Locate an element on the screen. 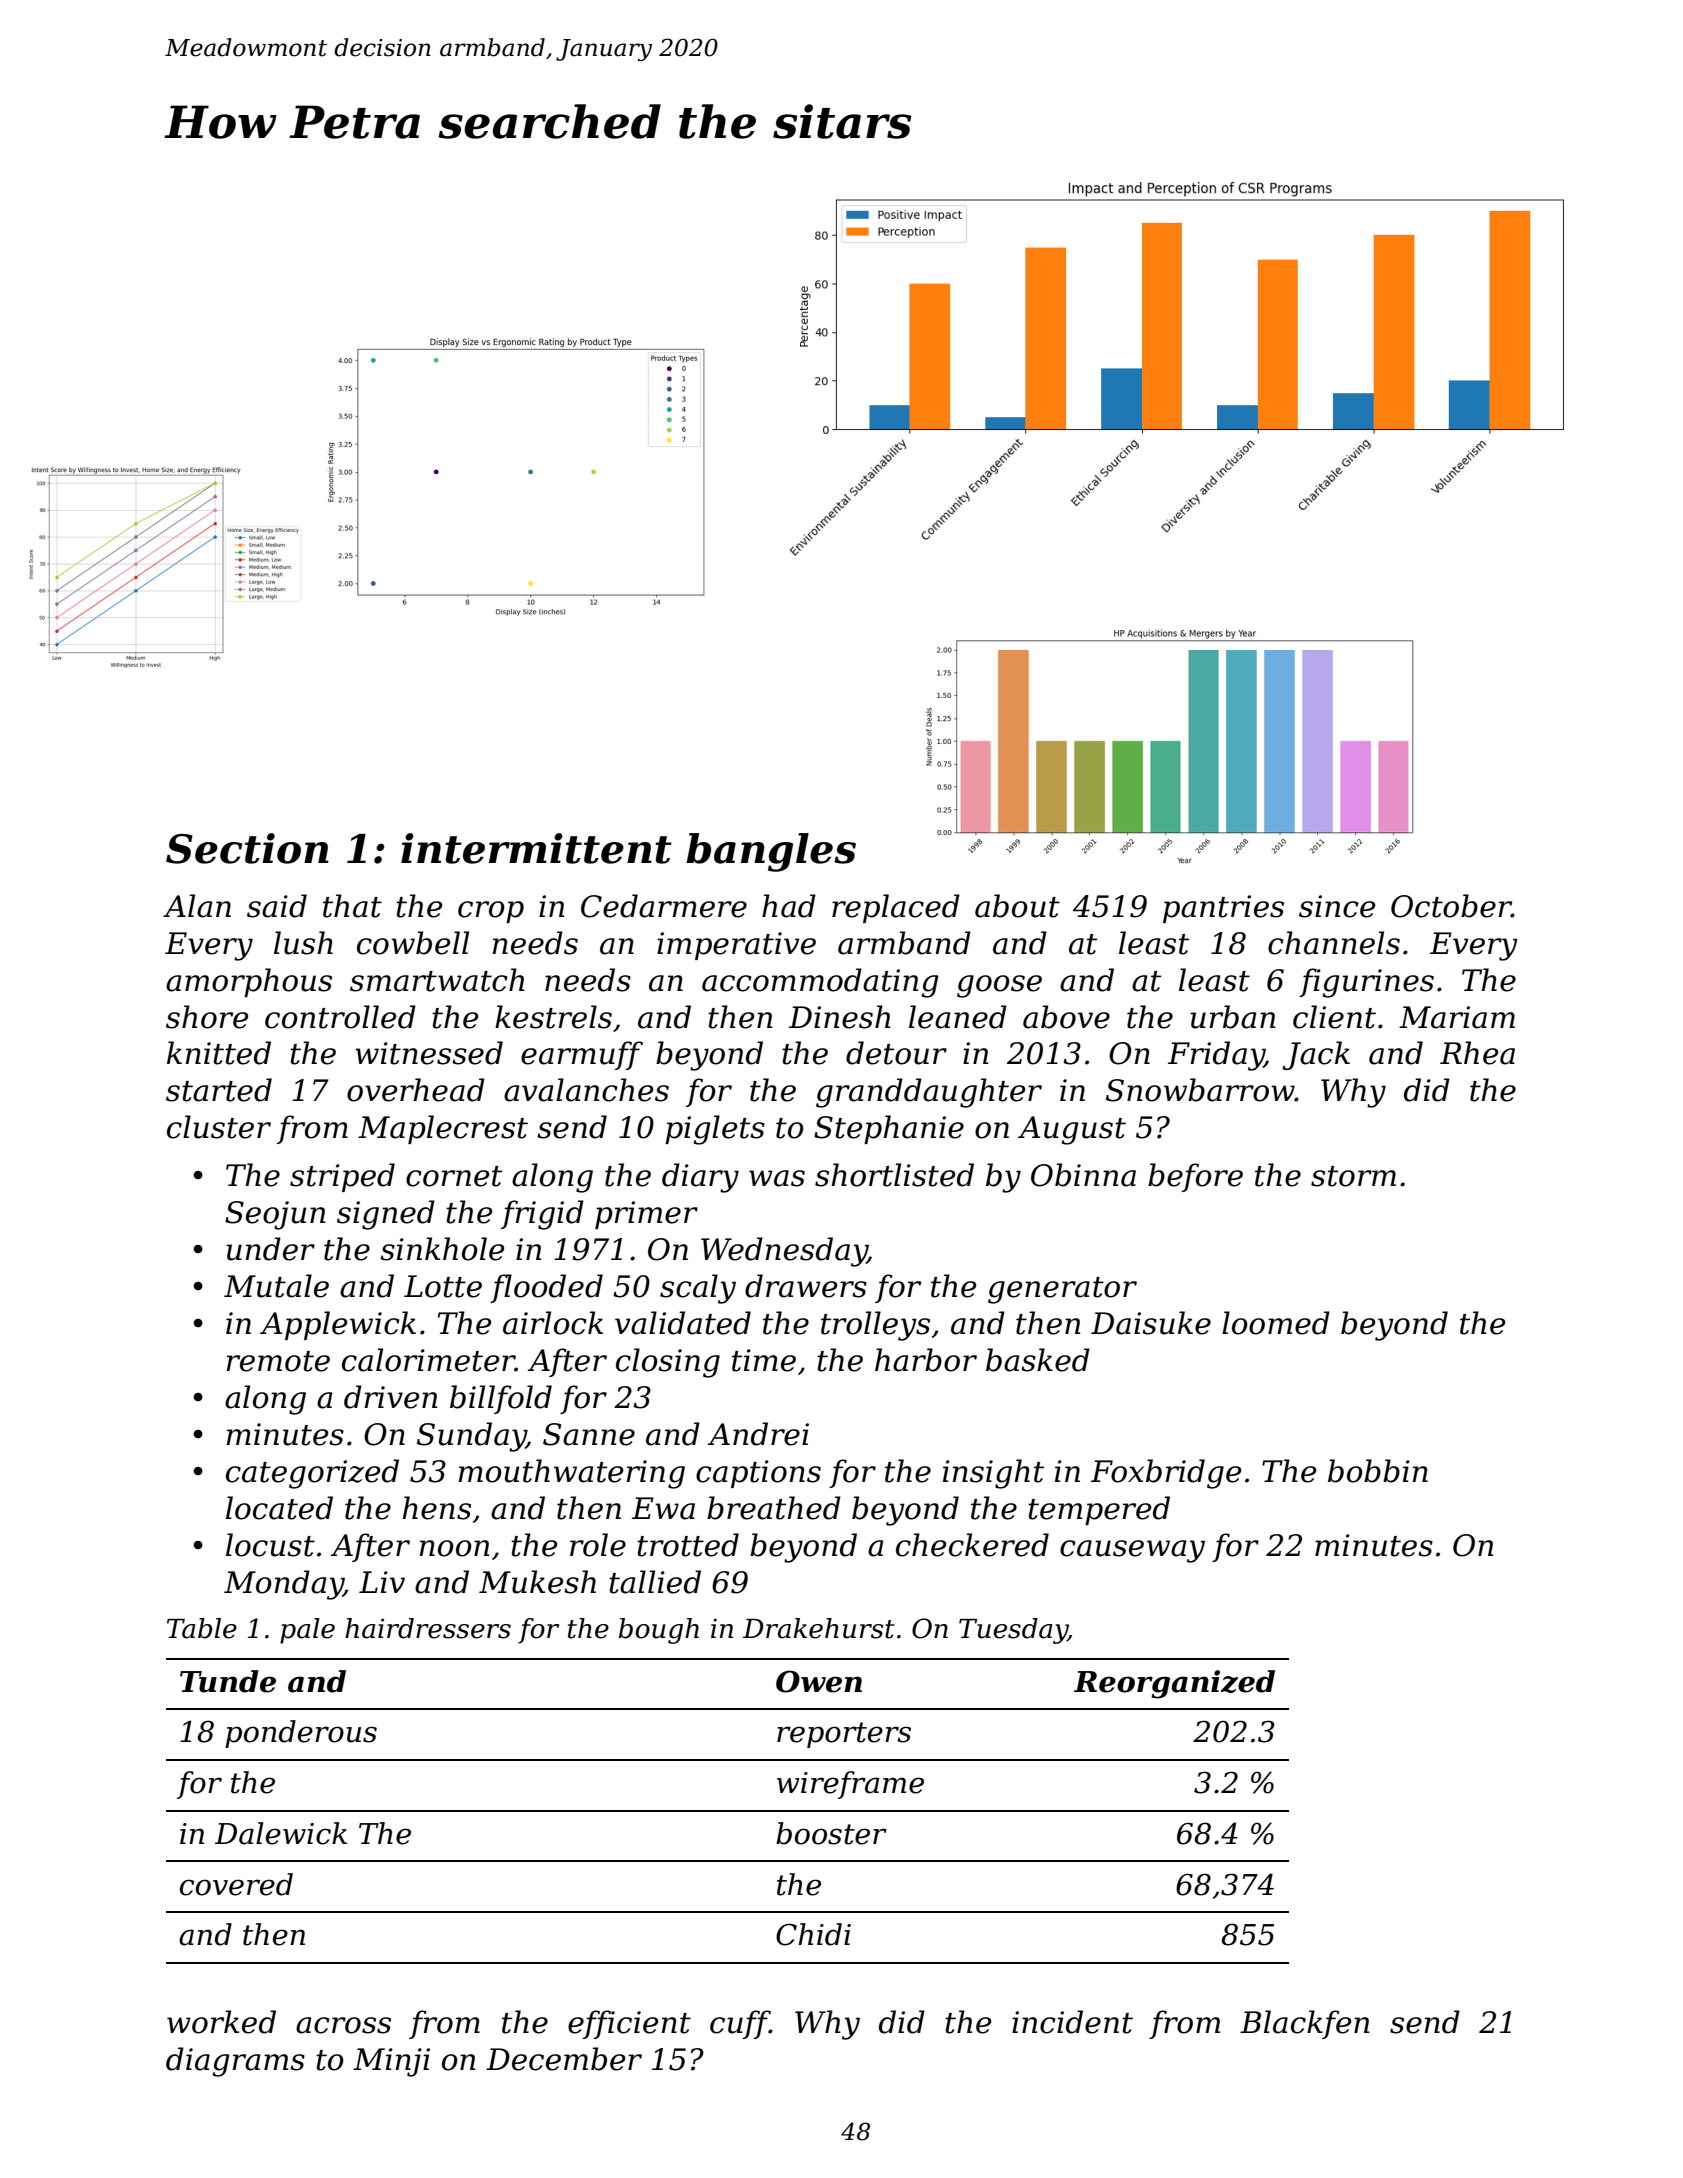  loomed is located at coordinates (1276, 1323).
